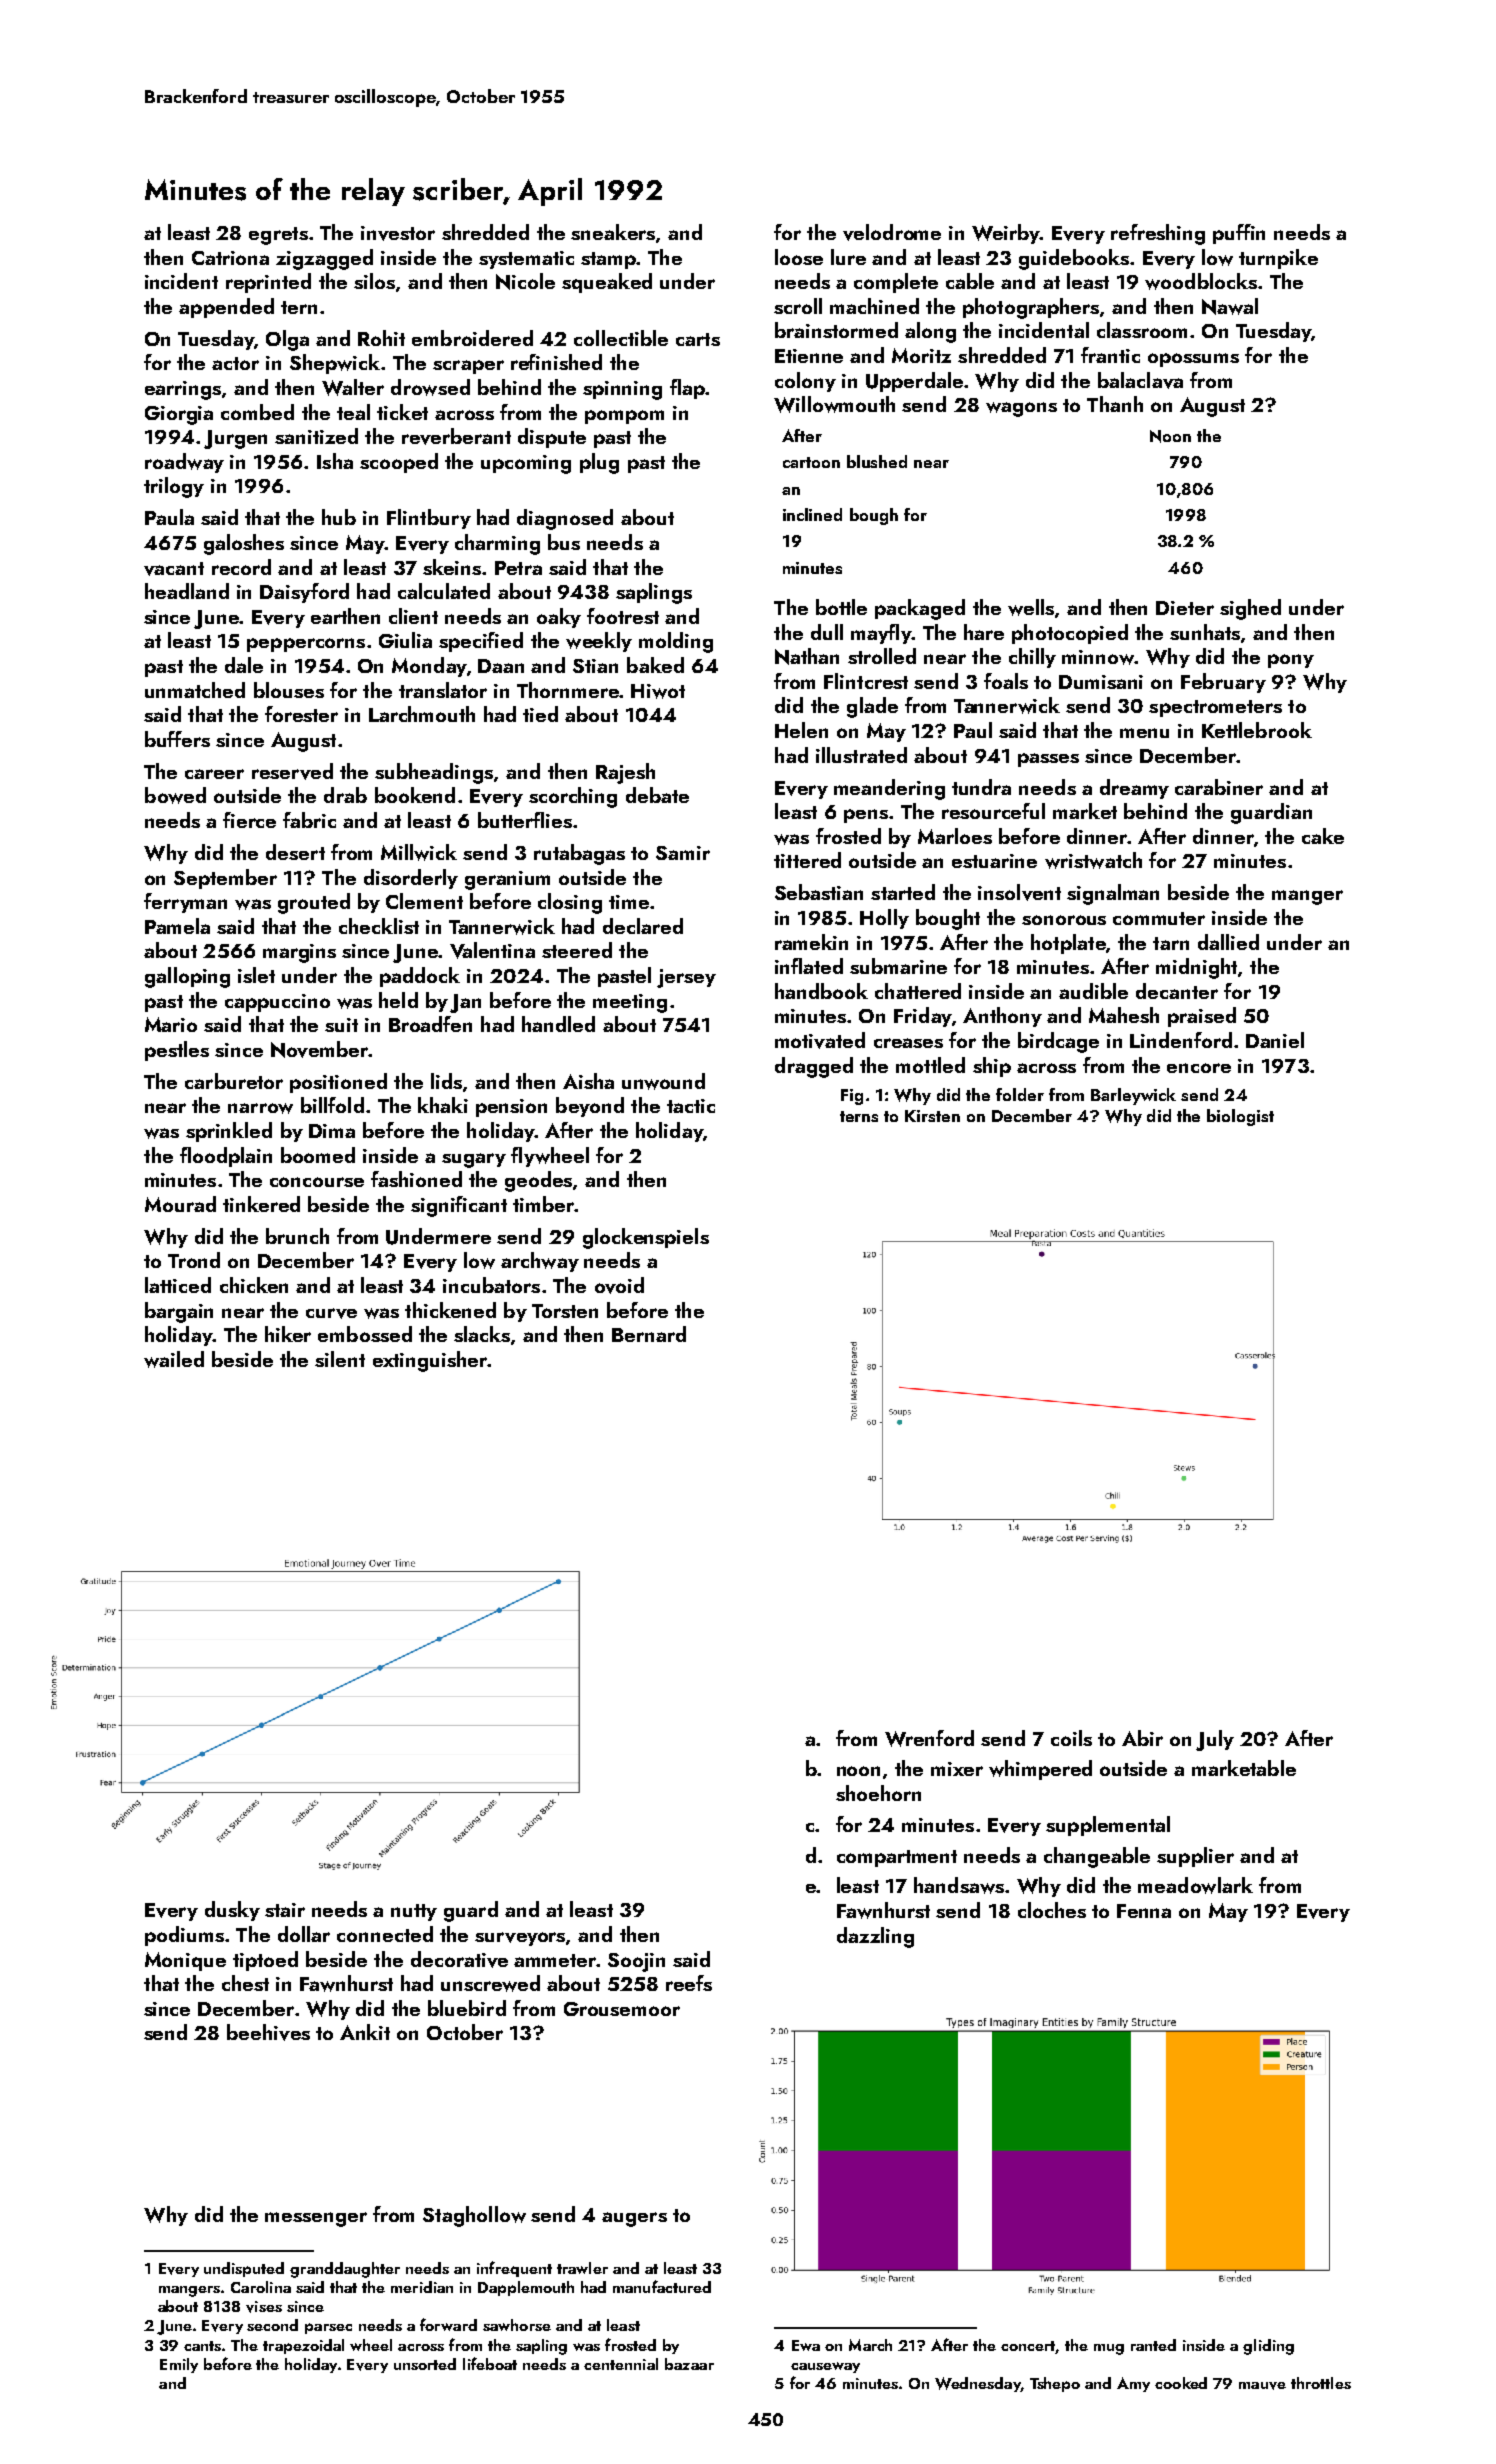 The width and height of the image is (1496, 2464). Describe the element at coordinates (649, 1334) in the image. I see `Bernard` at that location.
